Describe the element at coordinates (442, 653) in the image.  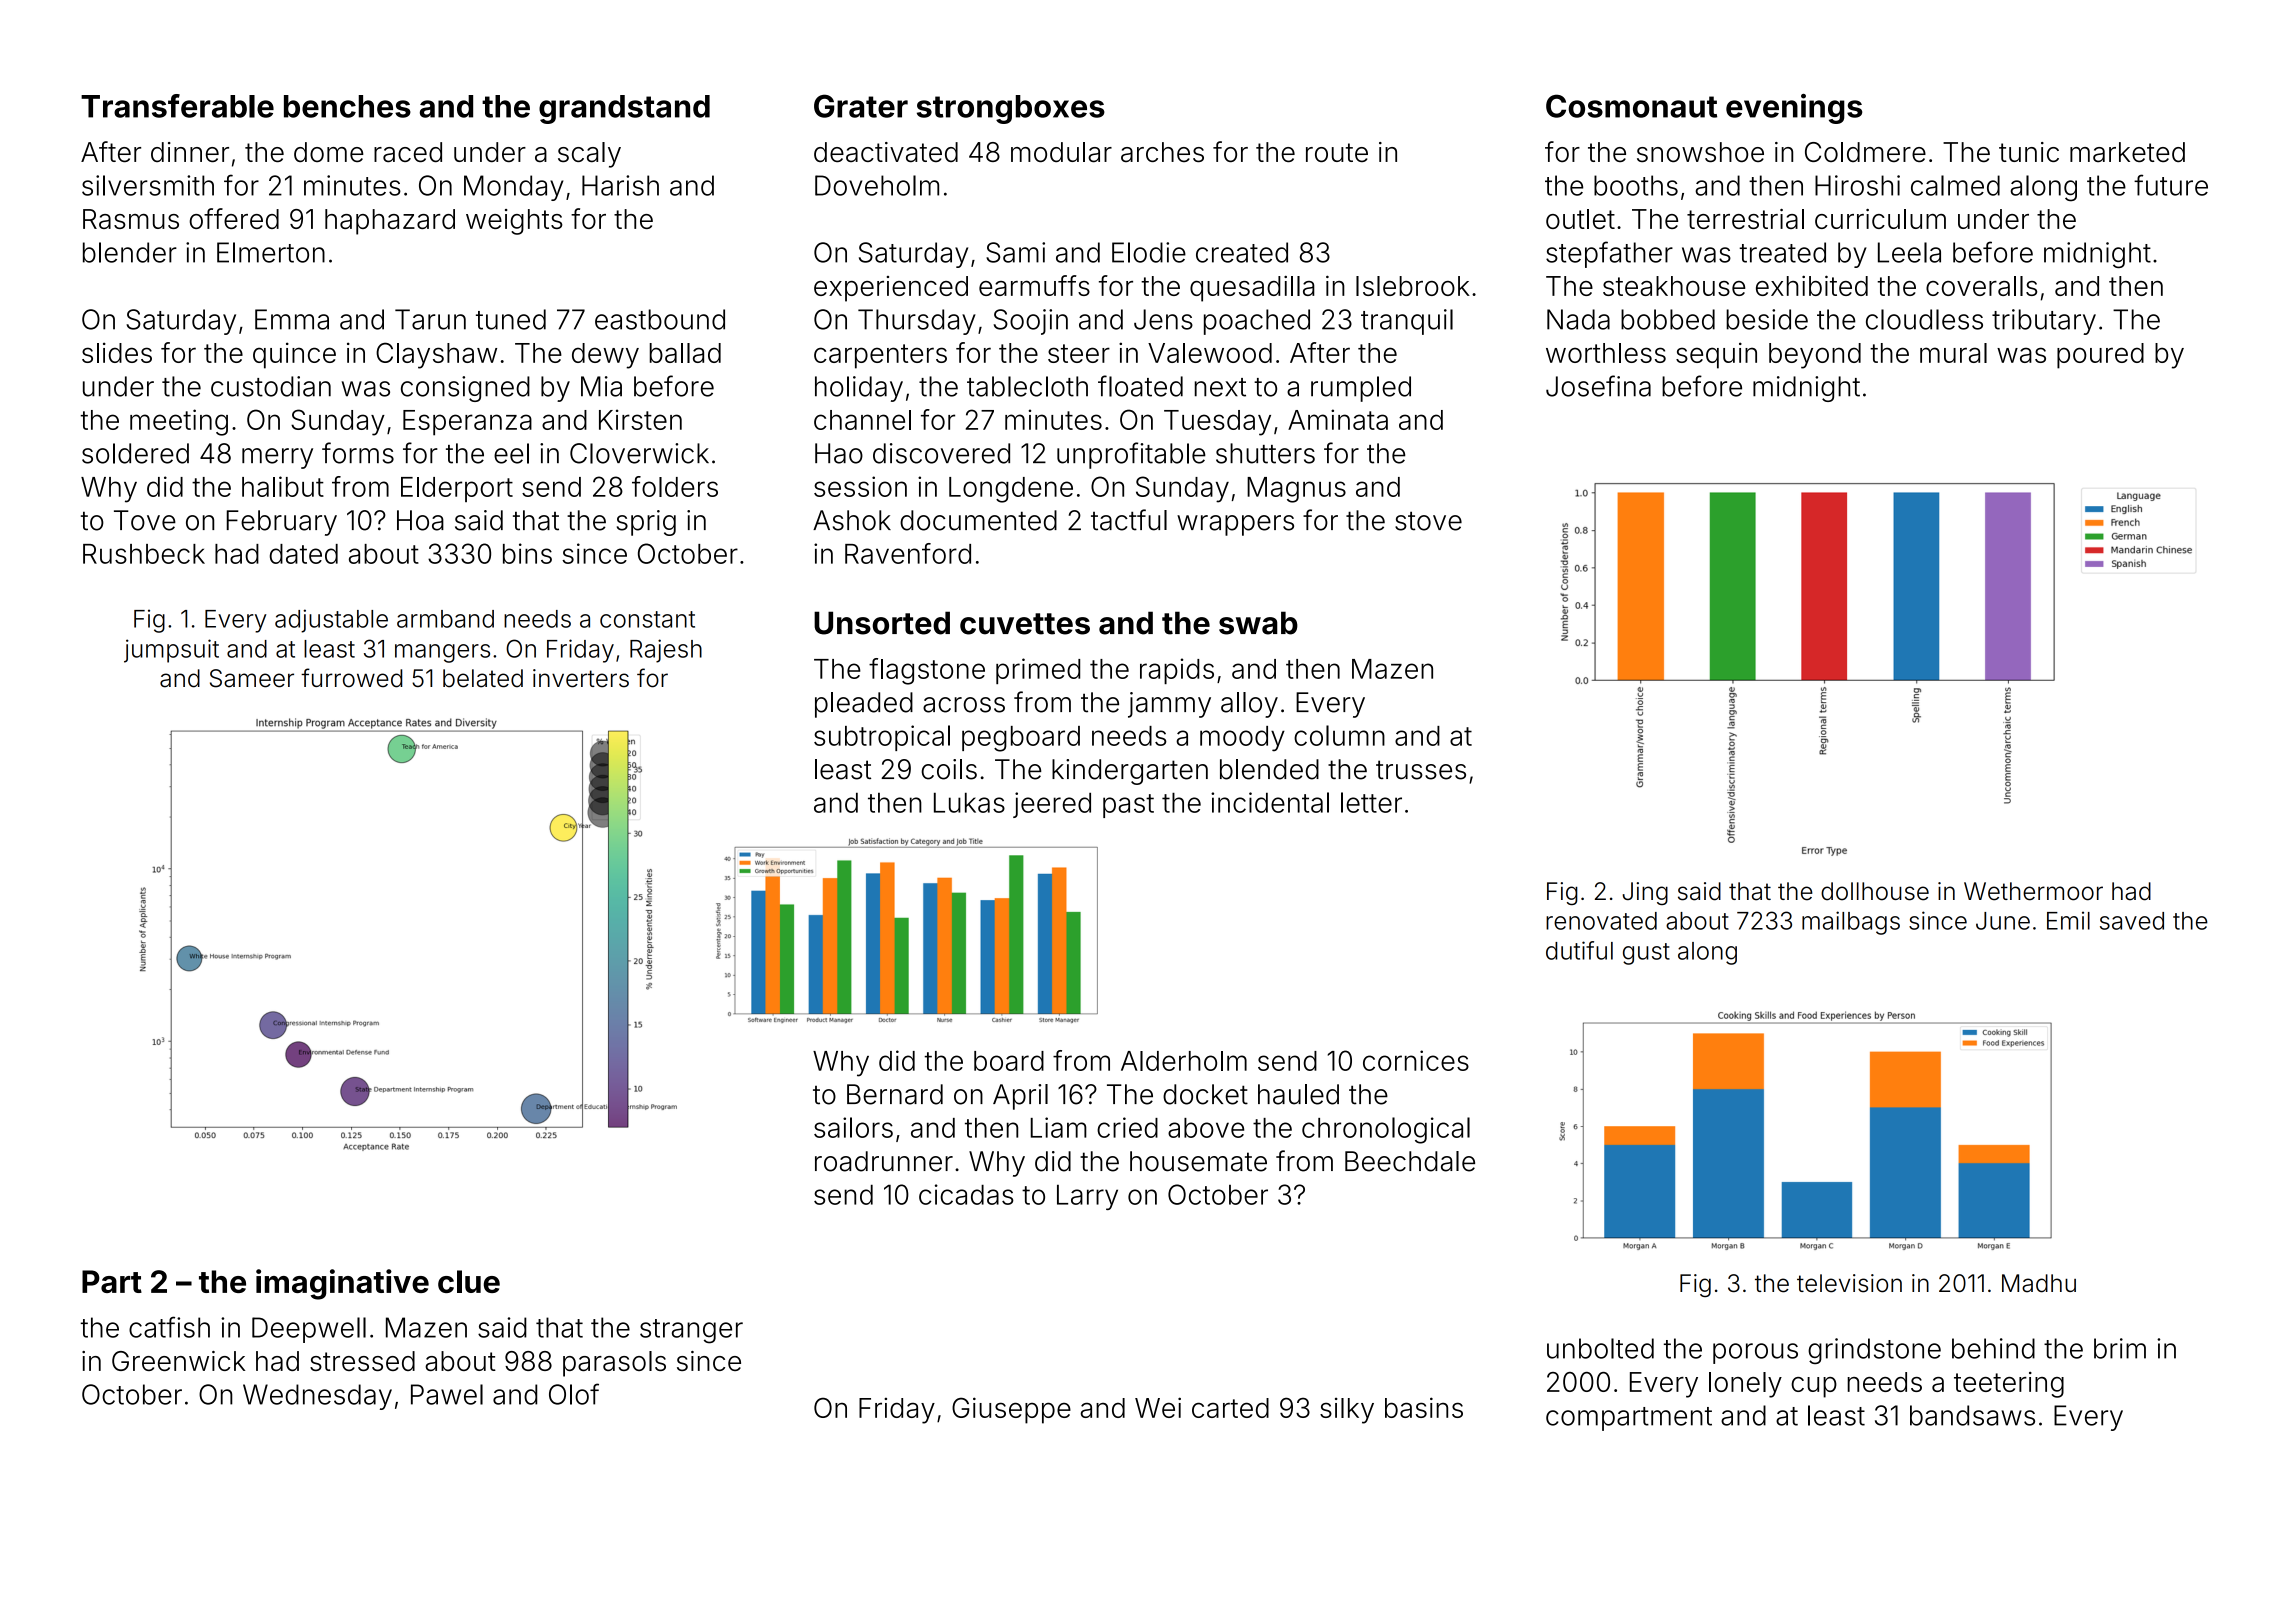
I see `mangers` at that location.
